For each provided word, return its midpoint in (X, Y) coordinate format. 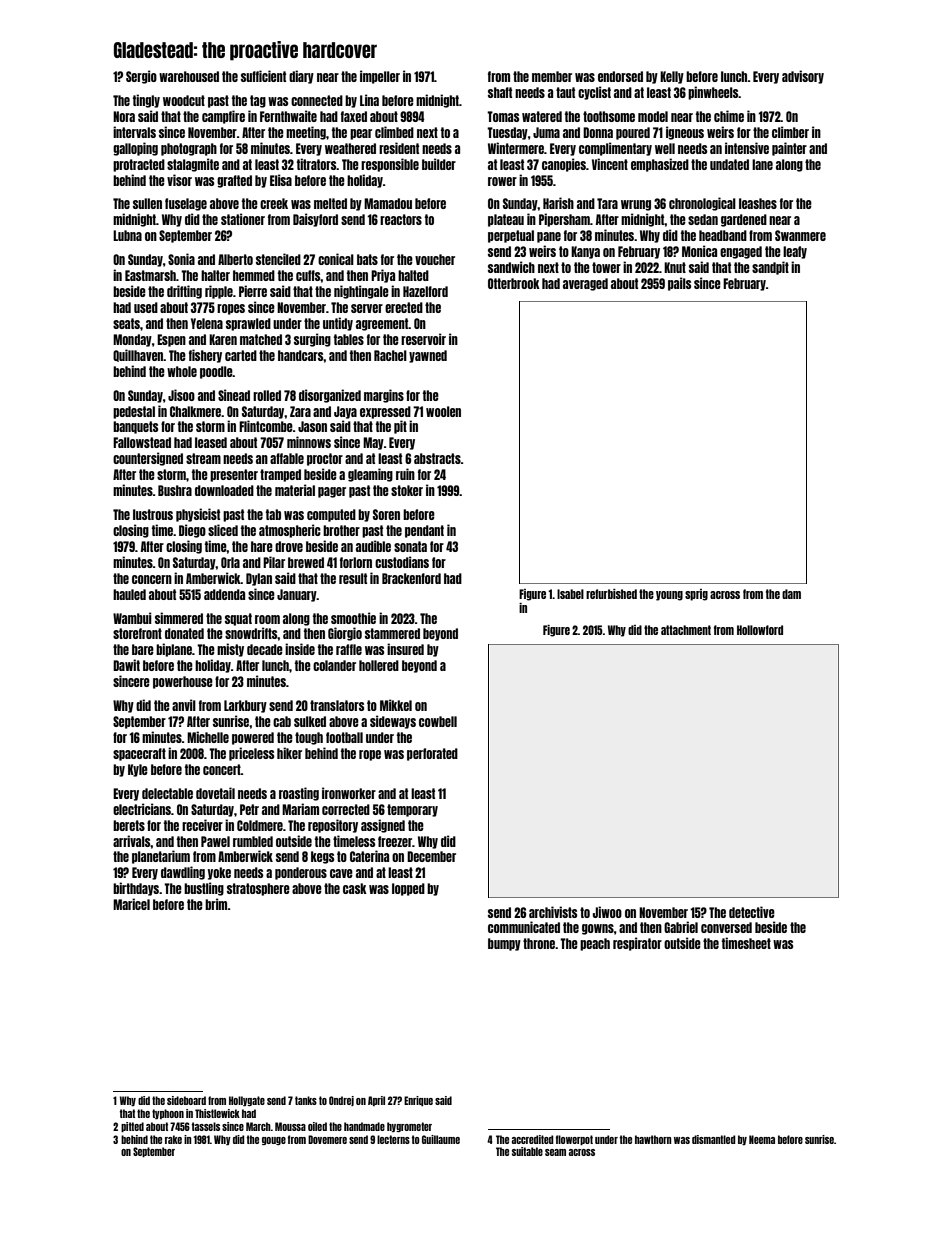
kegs (323, 857)
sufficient (263, 76)
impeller (380, 77)
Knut (675, 267)
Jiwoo (607, 912)
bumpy (504, 944)
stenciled (278, 259)
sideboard (186, 1100)
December (431, 856)
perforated (432, 754)
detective (752, 912)
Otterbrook (514, 283)
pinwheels (713, 93)
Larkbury (245, 706)
